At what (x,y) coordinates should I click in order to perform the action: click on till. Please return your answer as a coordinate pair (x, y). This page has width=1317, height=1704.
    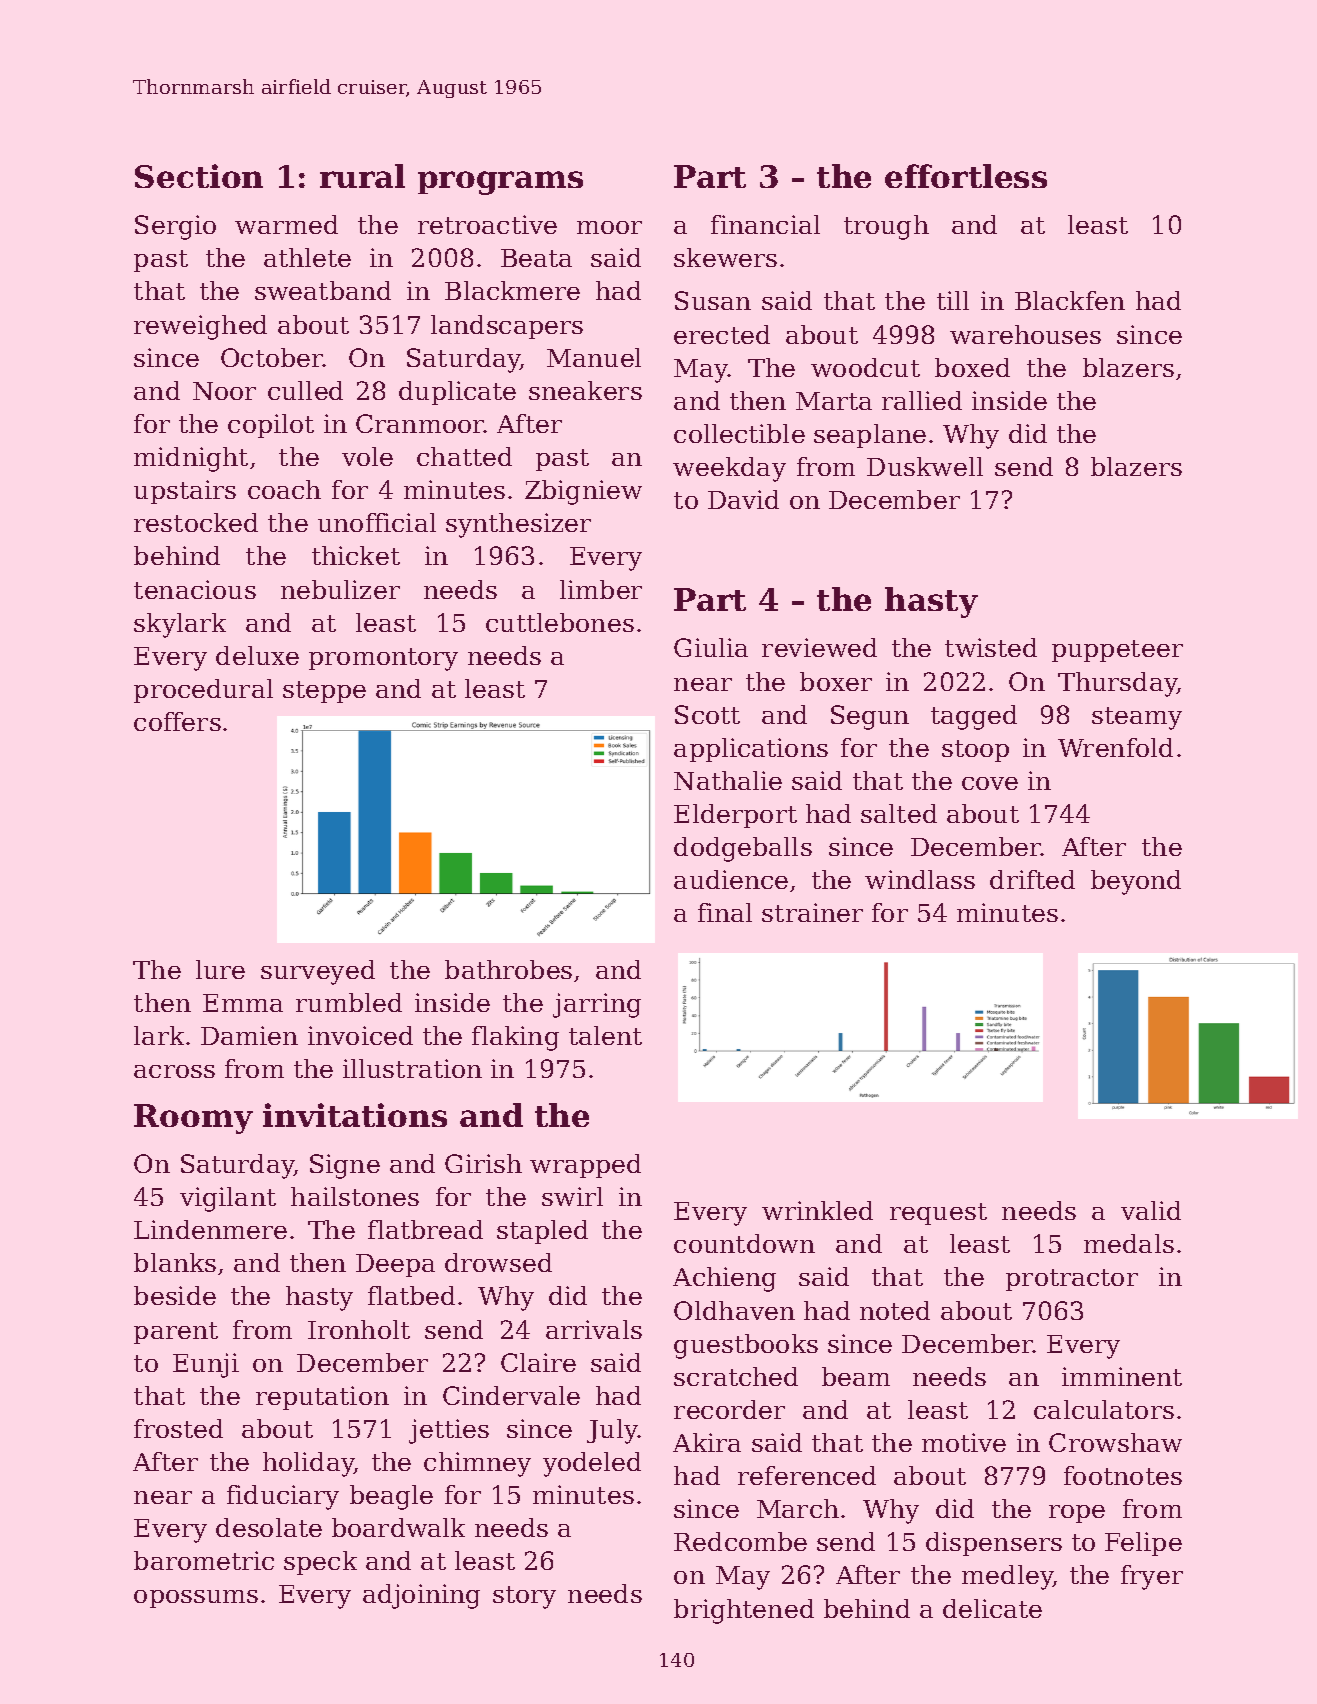
    Looking at the image, I should click on (953, 300).
